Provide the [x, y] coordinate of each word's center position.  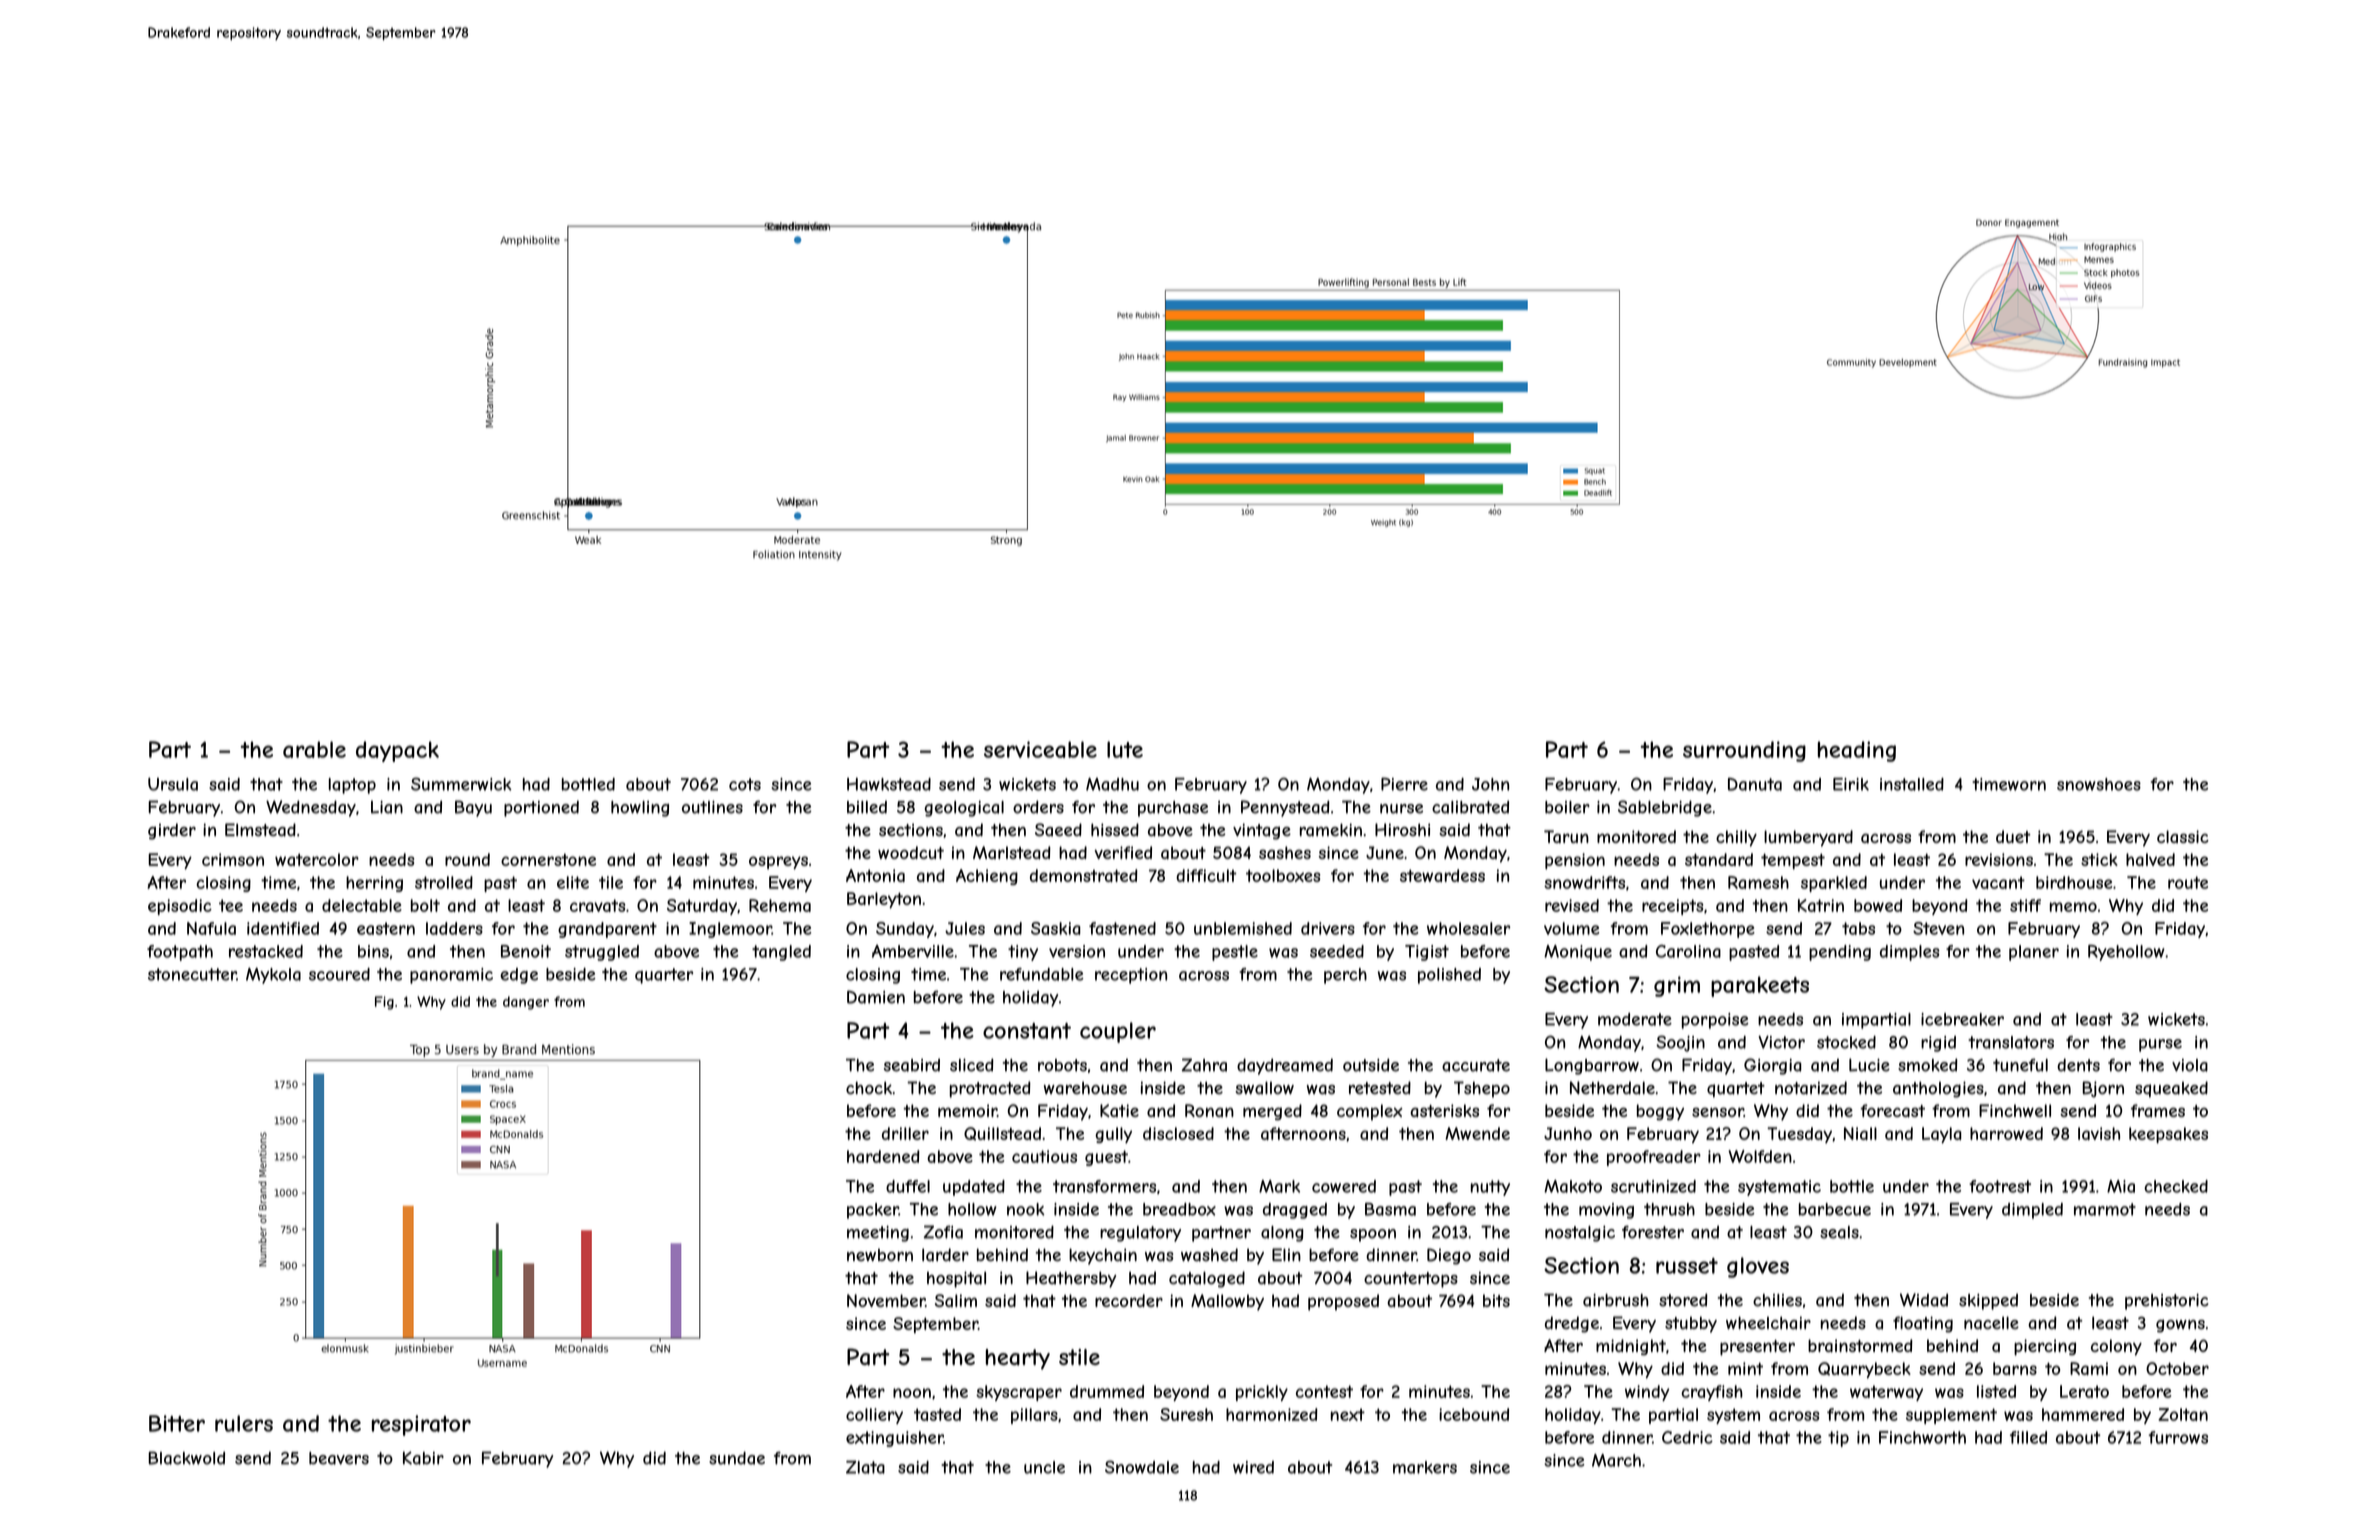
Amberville [913, 951]
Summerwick [461, 784]
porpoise [1715, 1021]
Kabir [423, 1458]
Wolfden [1760, 1156]
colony [2116, 1347]
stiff [2025, 905]
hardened [883, 1156]
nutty [1490, 1188]
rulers [244, 1423]
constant [1027, 1031]
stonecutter [192, 974]
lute [1125, 749]
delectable [362, 905]
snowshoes [2099, 784]
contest [1324, 1391]
